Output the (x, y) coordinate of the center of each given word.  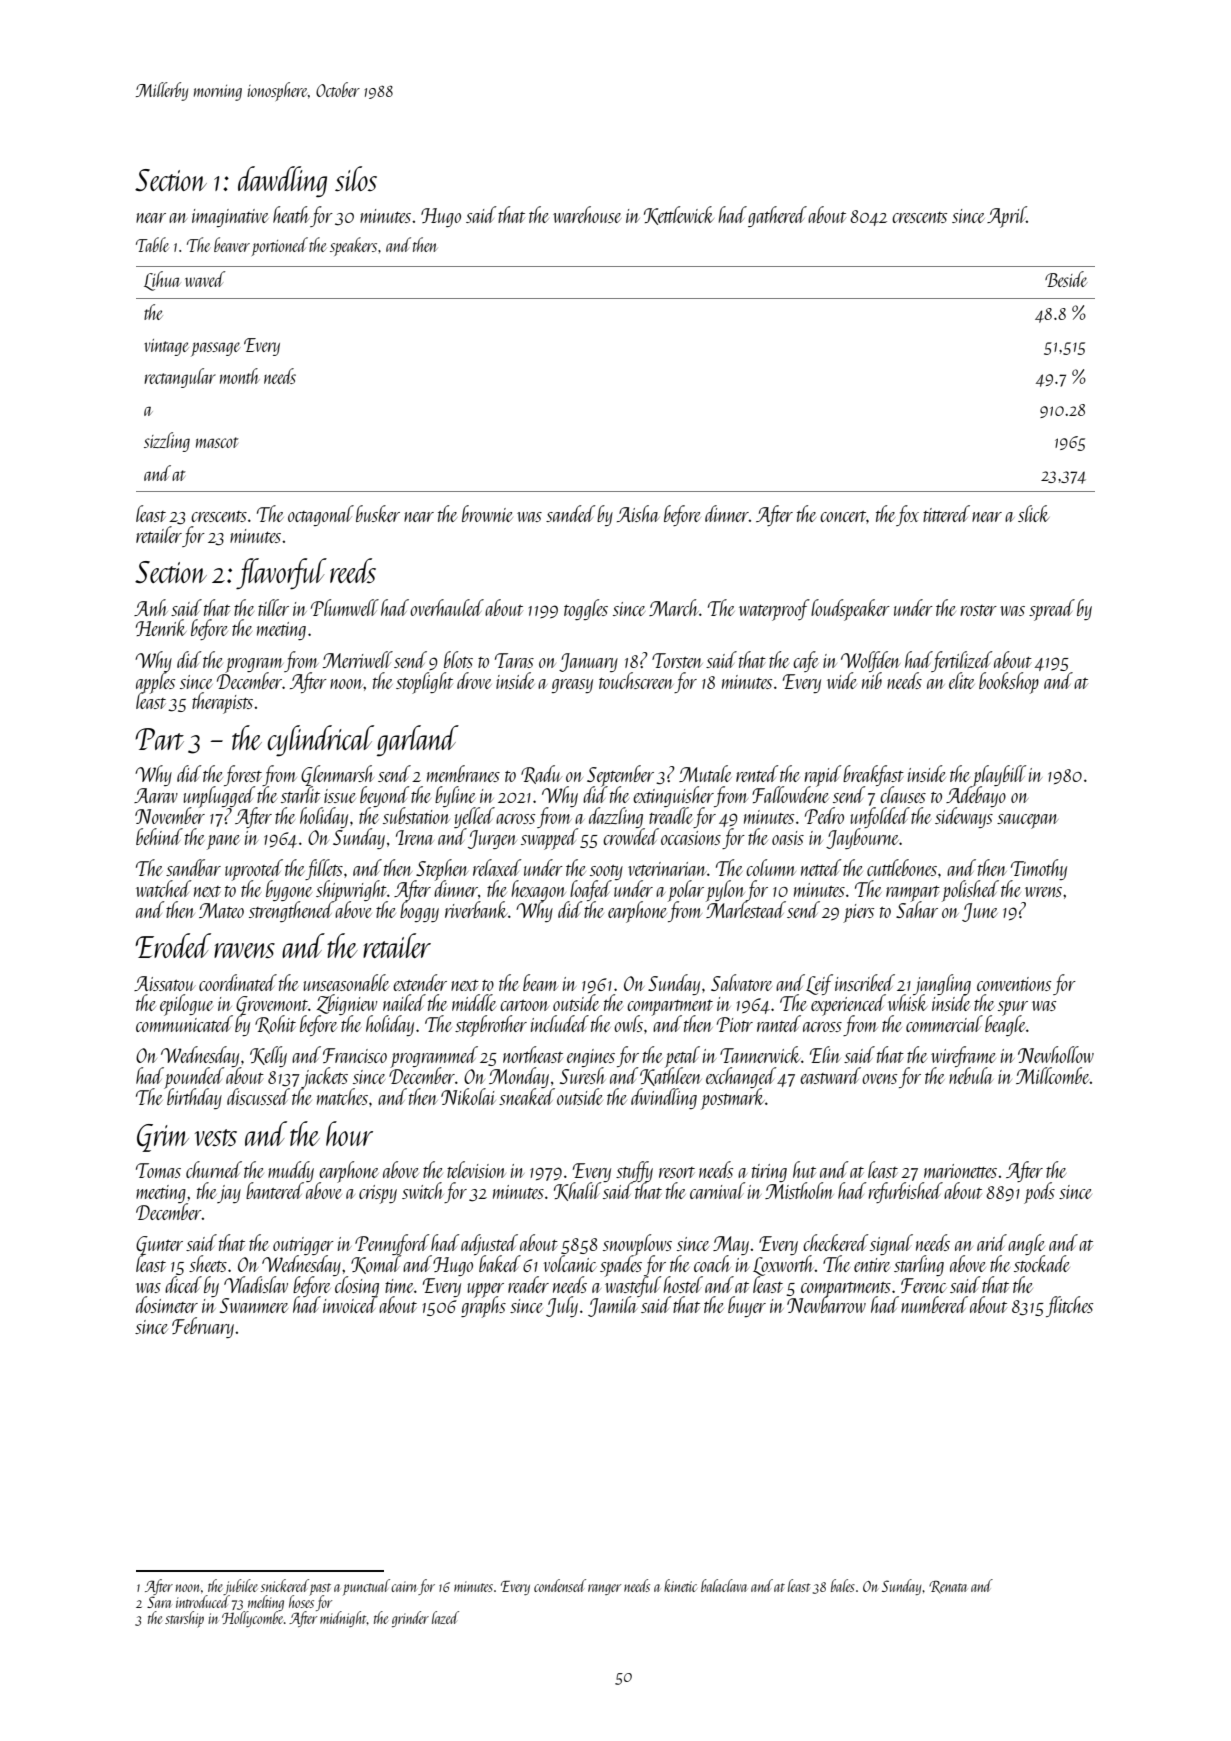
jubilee (240, 1587)
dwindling (664, 1098)
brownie (487, 513)
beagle (1005, 1026)
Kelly (268, 1056)
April (1007, 217)
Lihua (162, 281)
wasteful (633, 1286)
